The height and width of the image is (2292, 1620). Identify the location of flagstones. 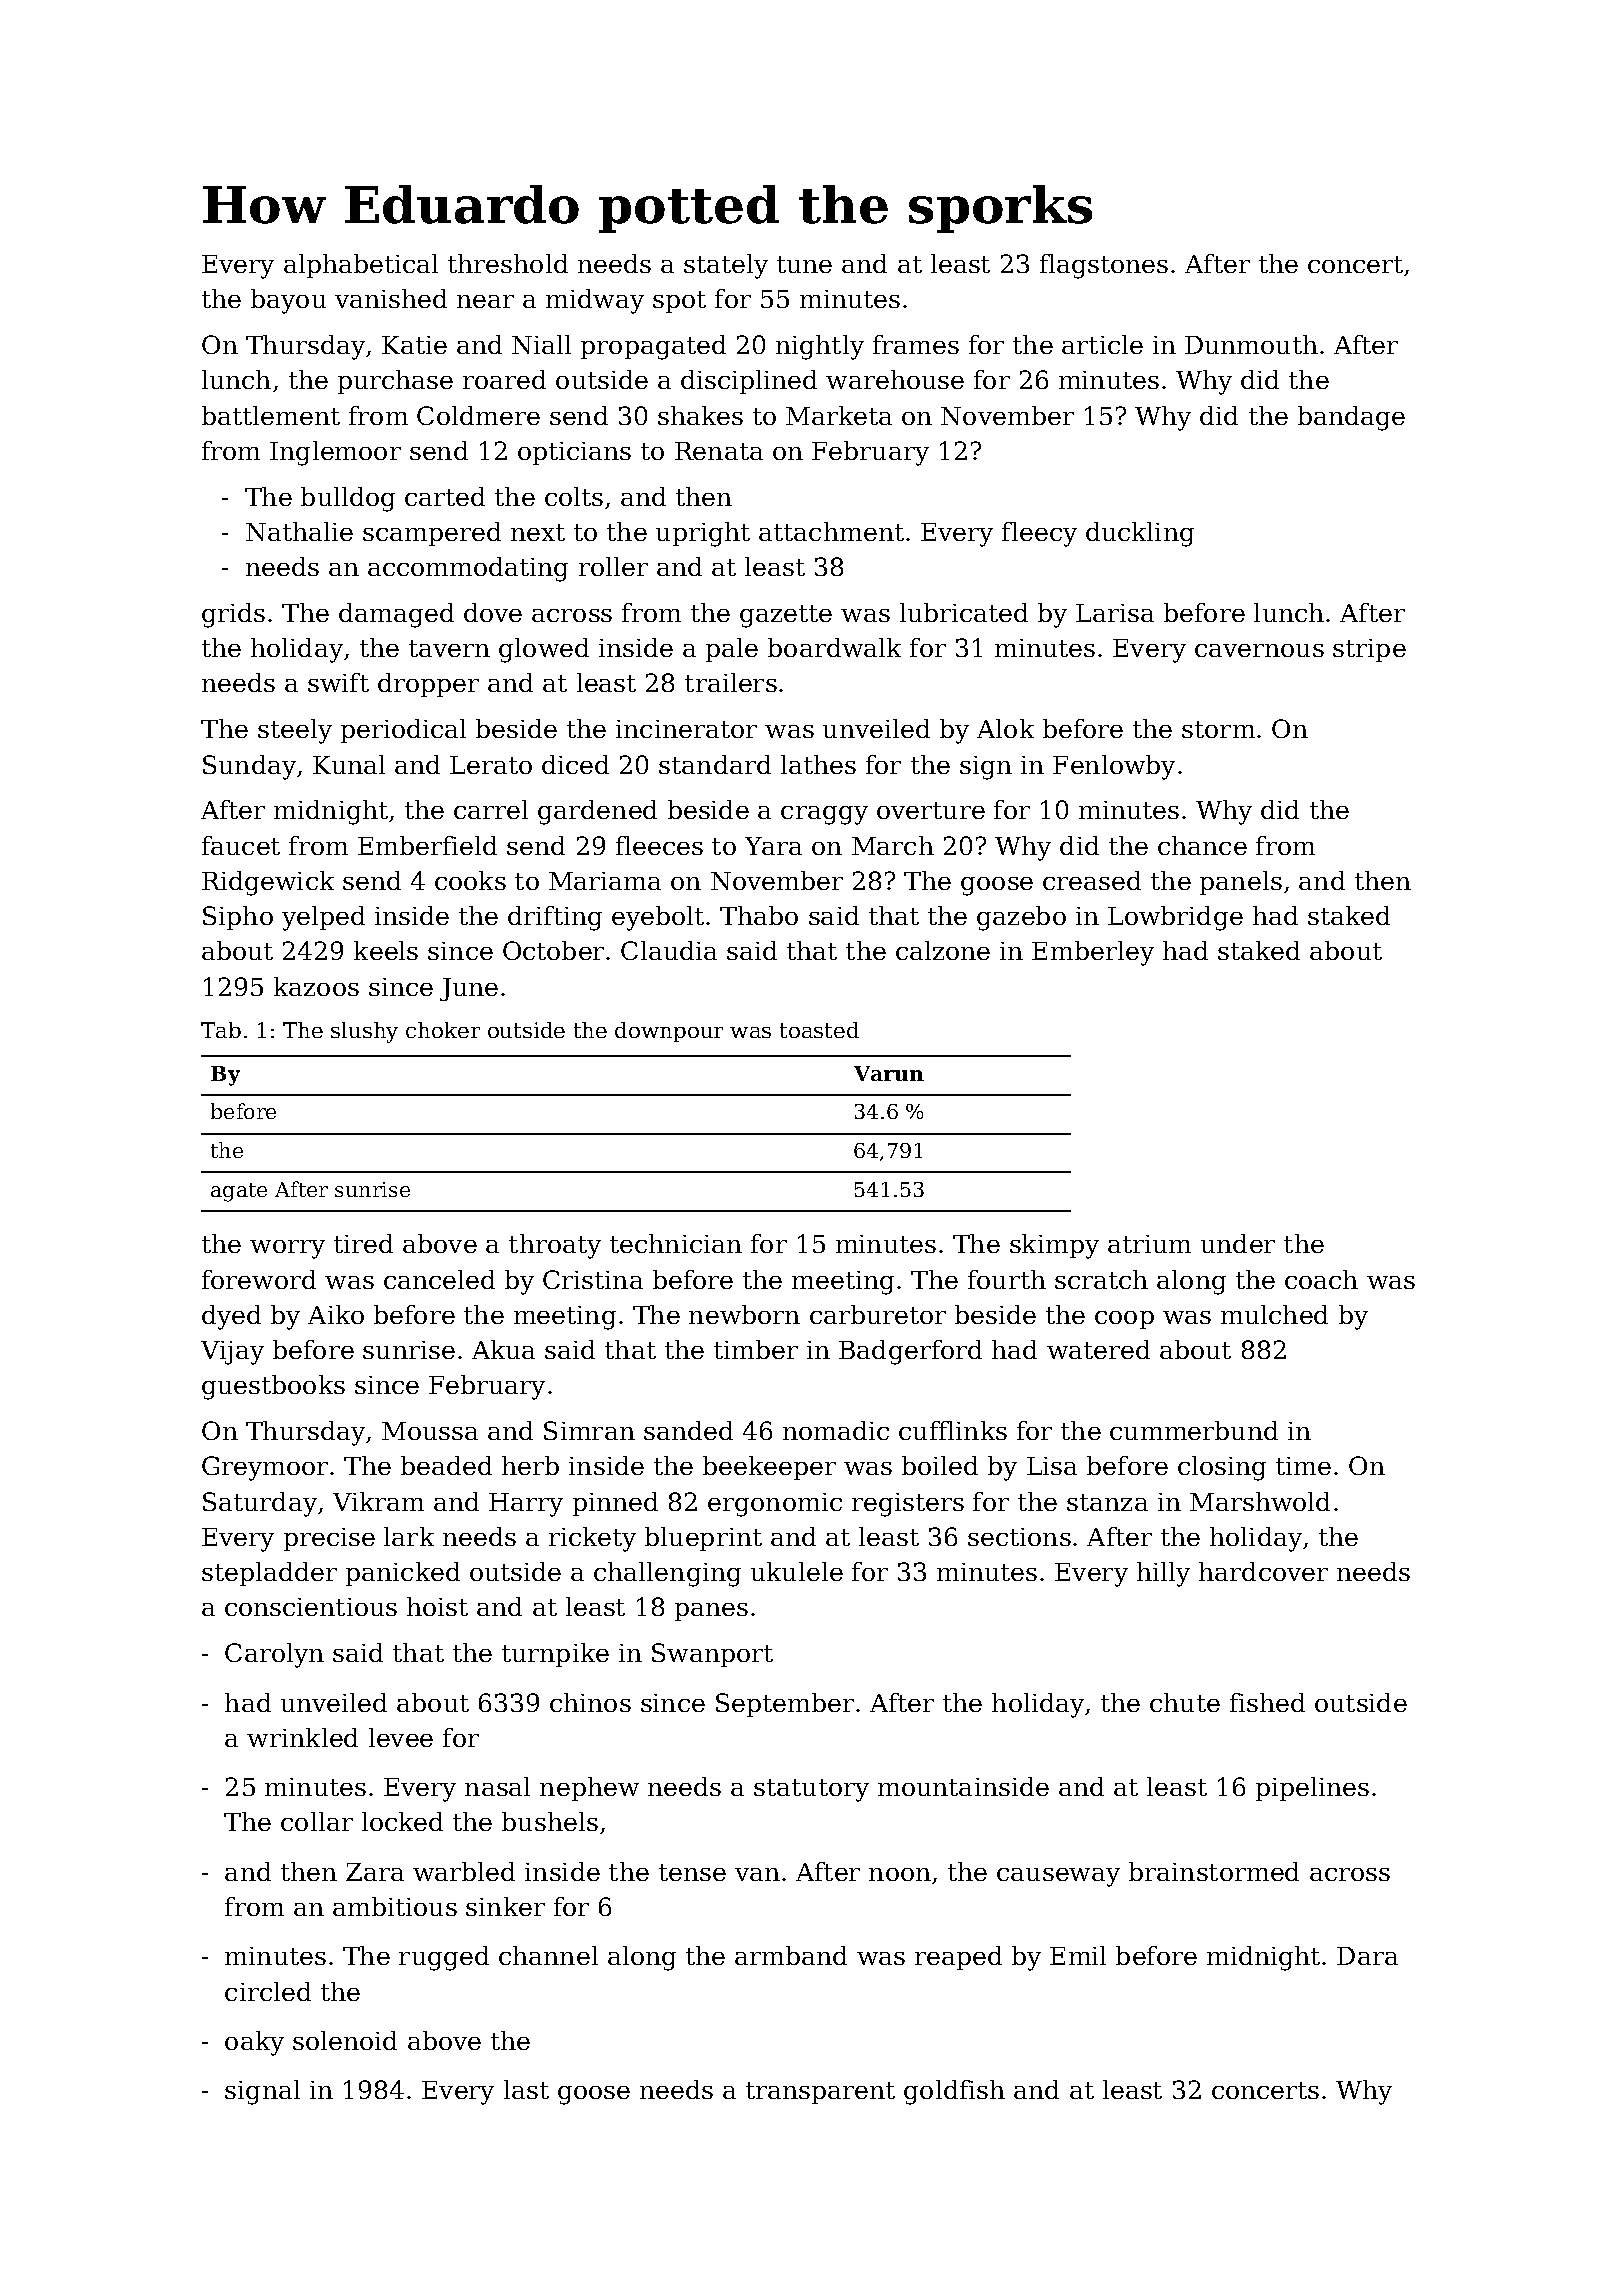
(1104, 266).
